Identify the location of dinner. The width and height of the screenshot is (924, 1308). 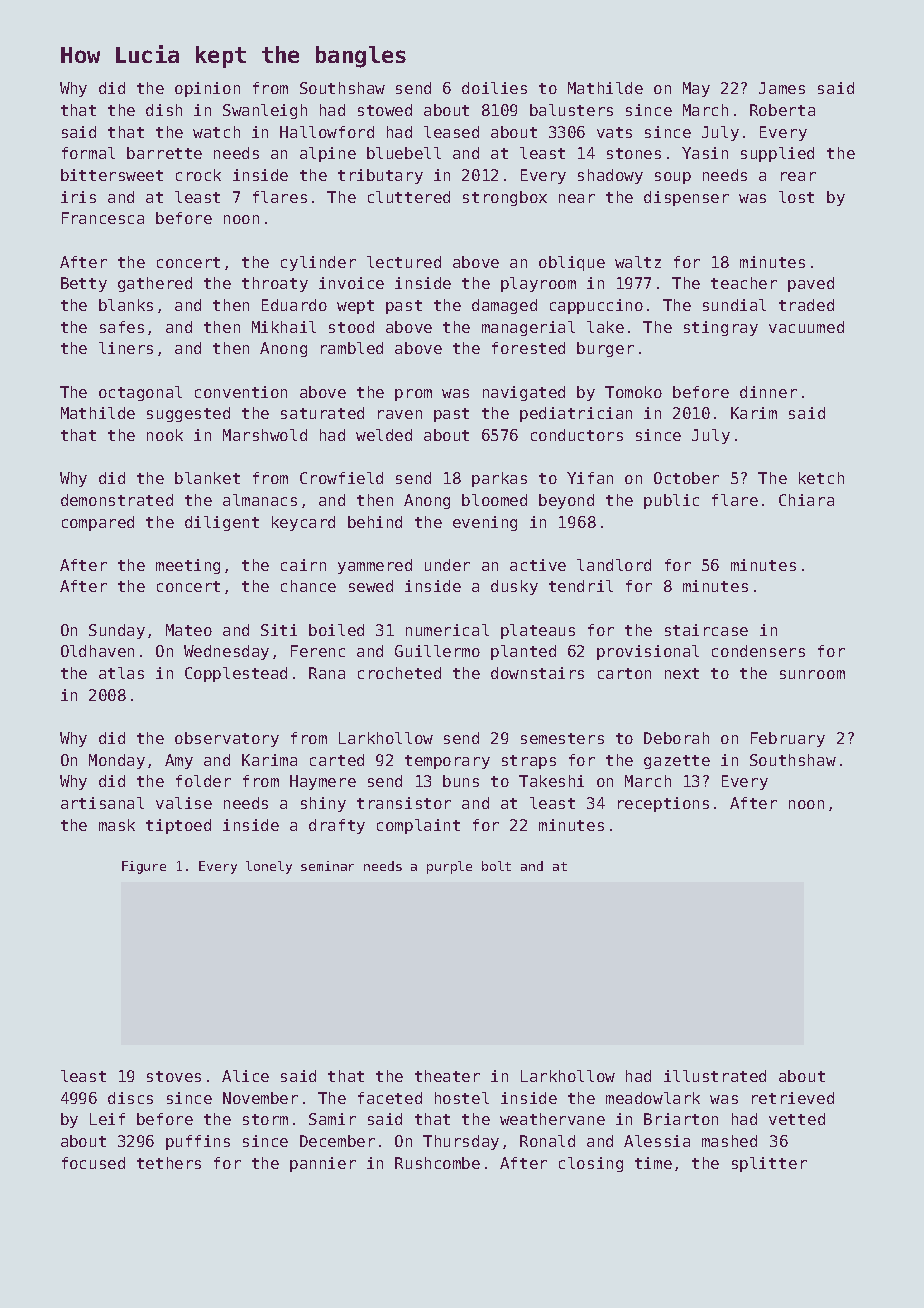
(768, 392).
